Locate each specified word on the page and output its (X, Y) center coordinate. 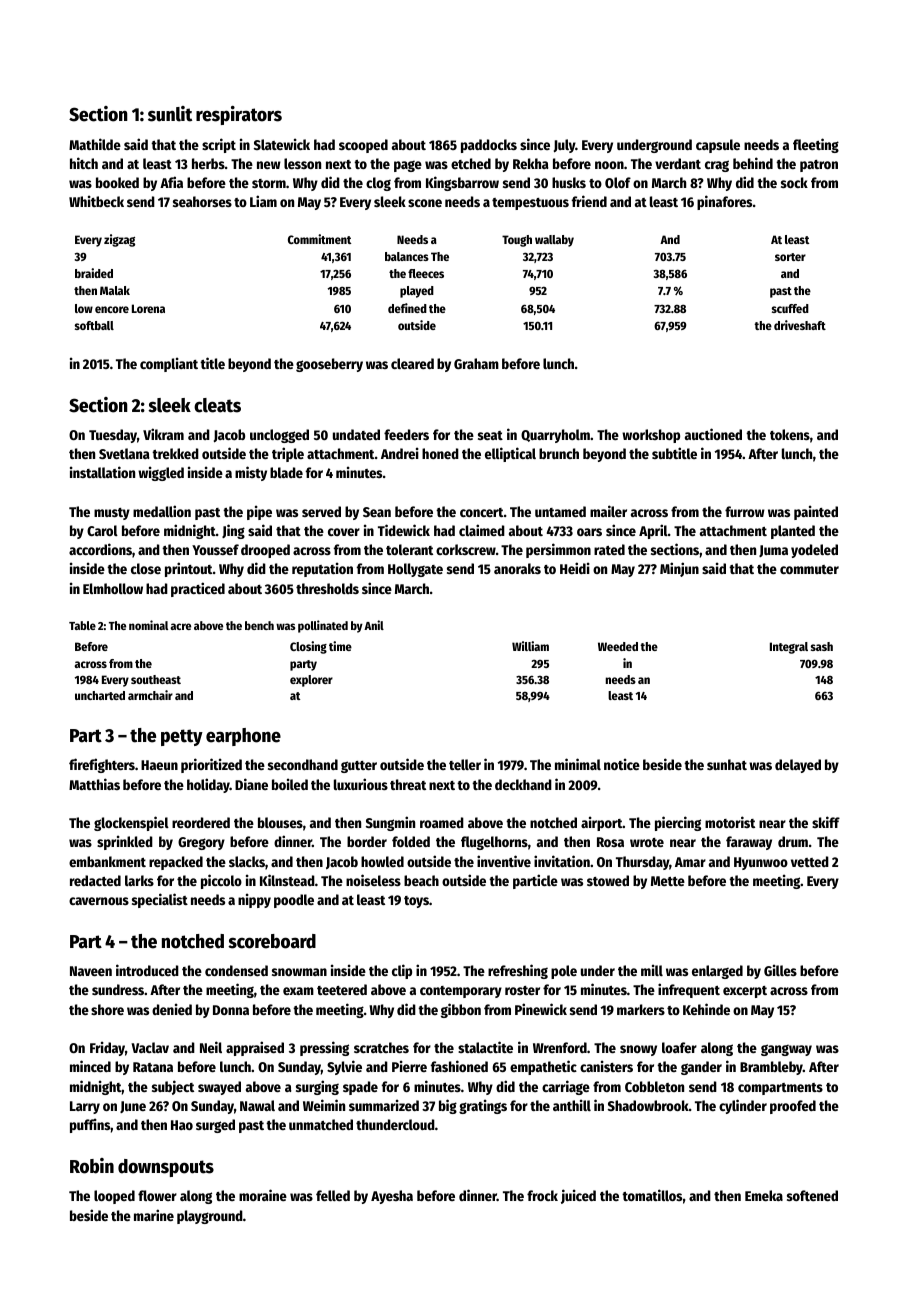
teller (465, 764)
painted (816, 512)
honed (440, 453)
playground (210, 1217)
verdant (678, 163)
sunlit (170, 114)
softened (812, 1195)
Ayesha (392, 1197)
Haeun (159, 765)
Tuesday (113, 436)
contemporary (461, 992)
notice (622, 764)
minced (90, 1066)
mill (652, 970)
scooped (363, 146)
